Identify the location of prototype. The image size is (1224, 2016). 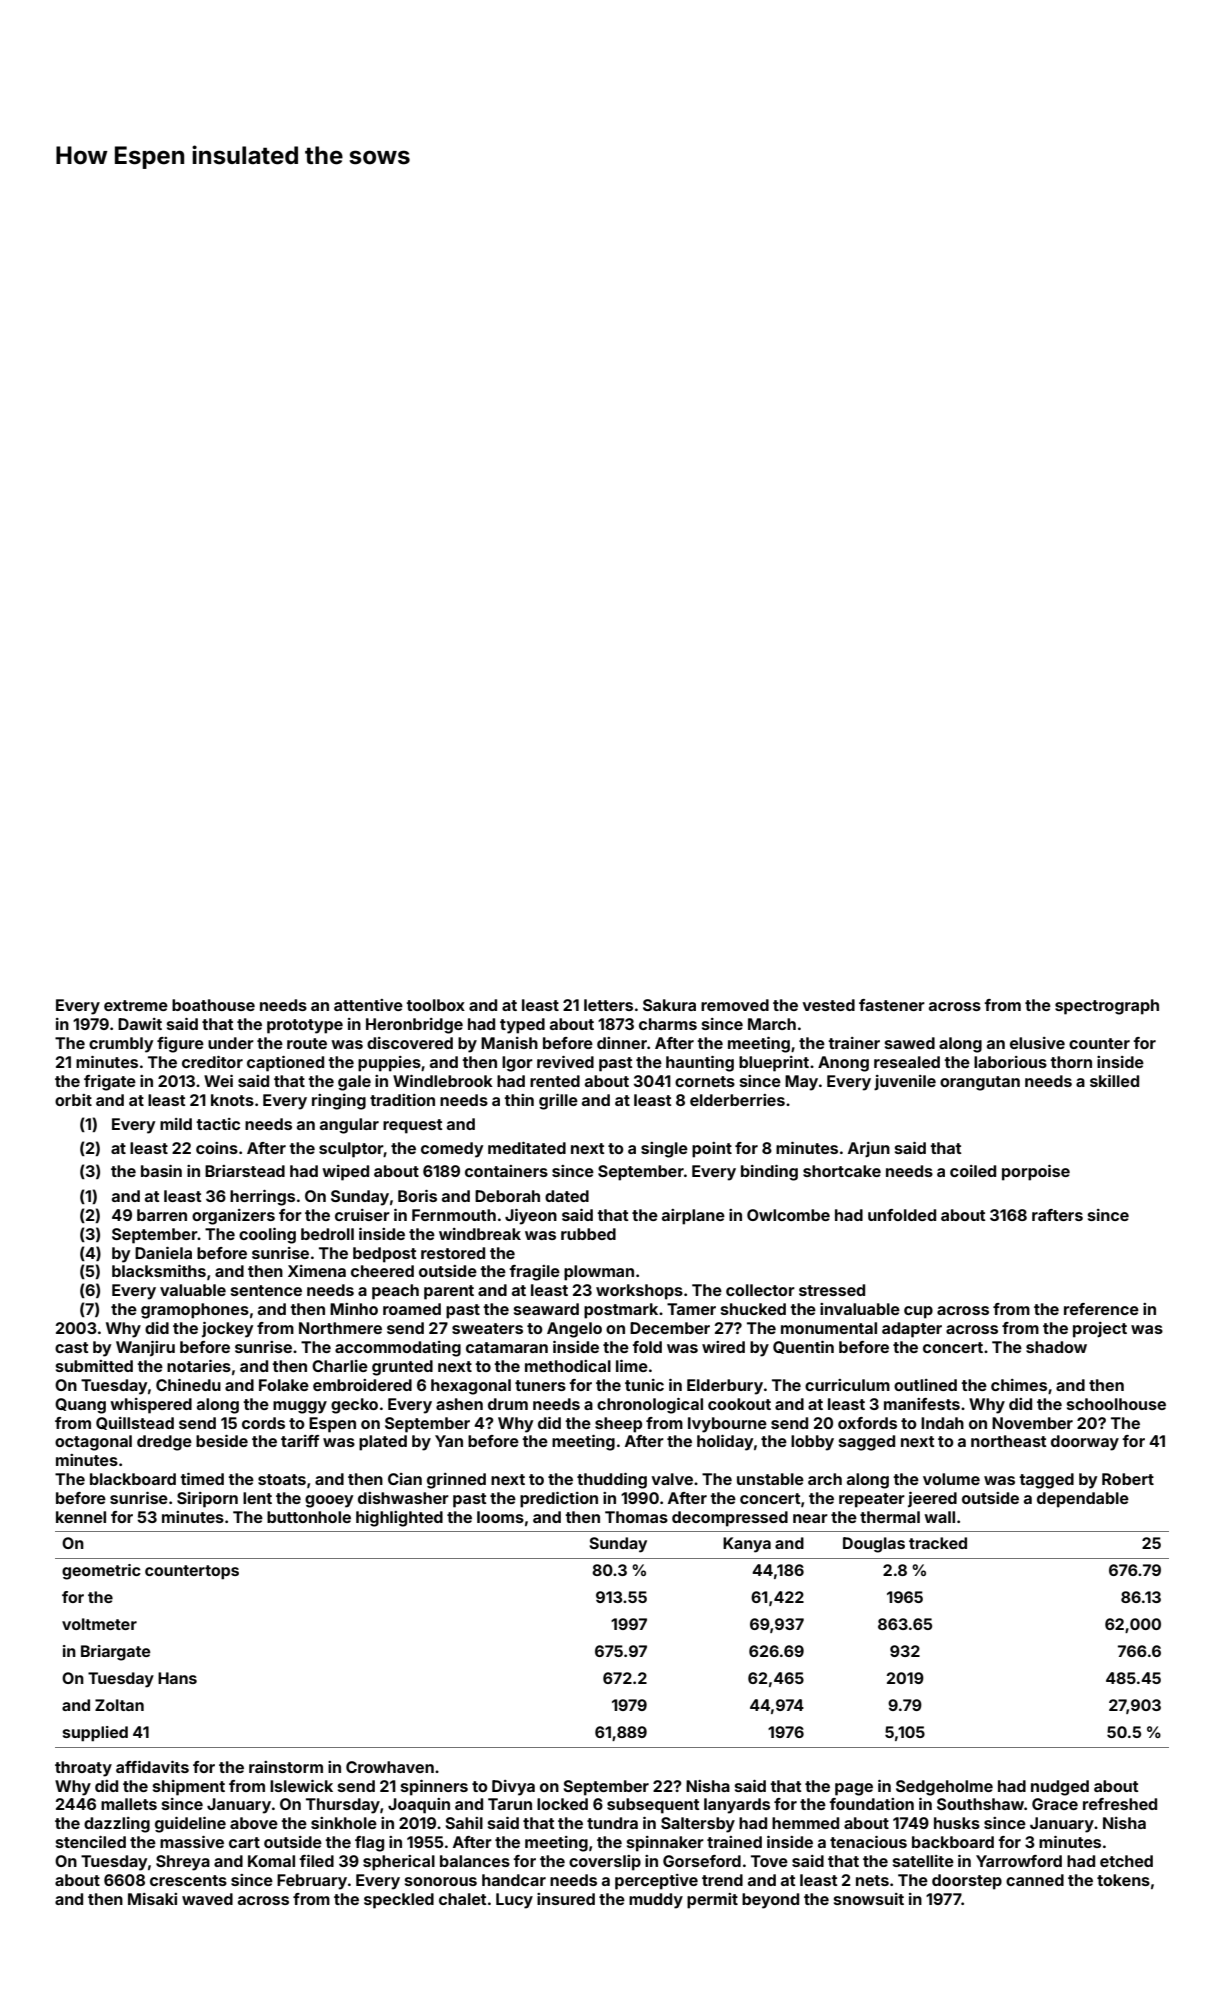
(305, 1026).
